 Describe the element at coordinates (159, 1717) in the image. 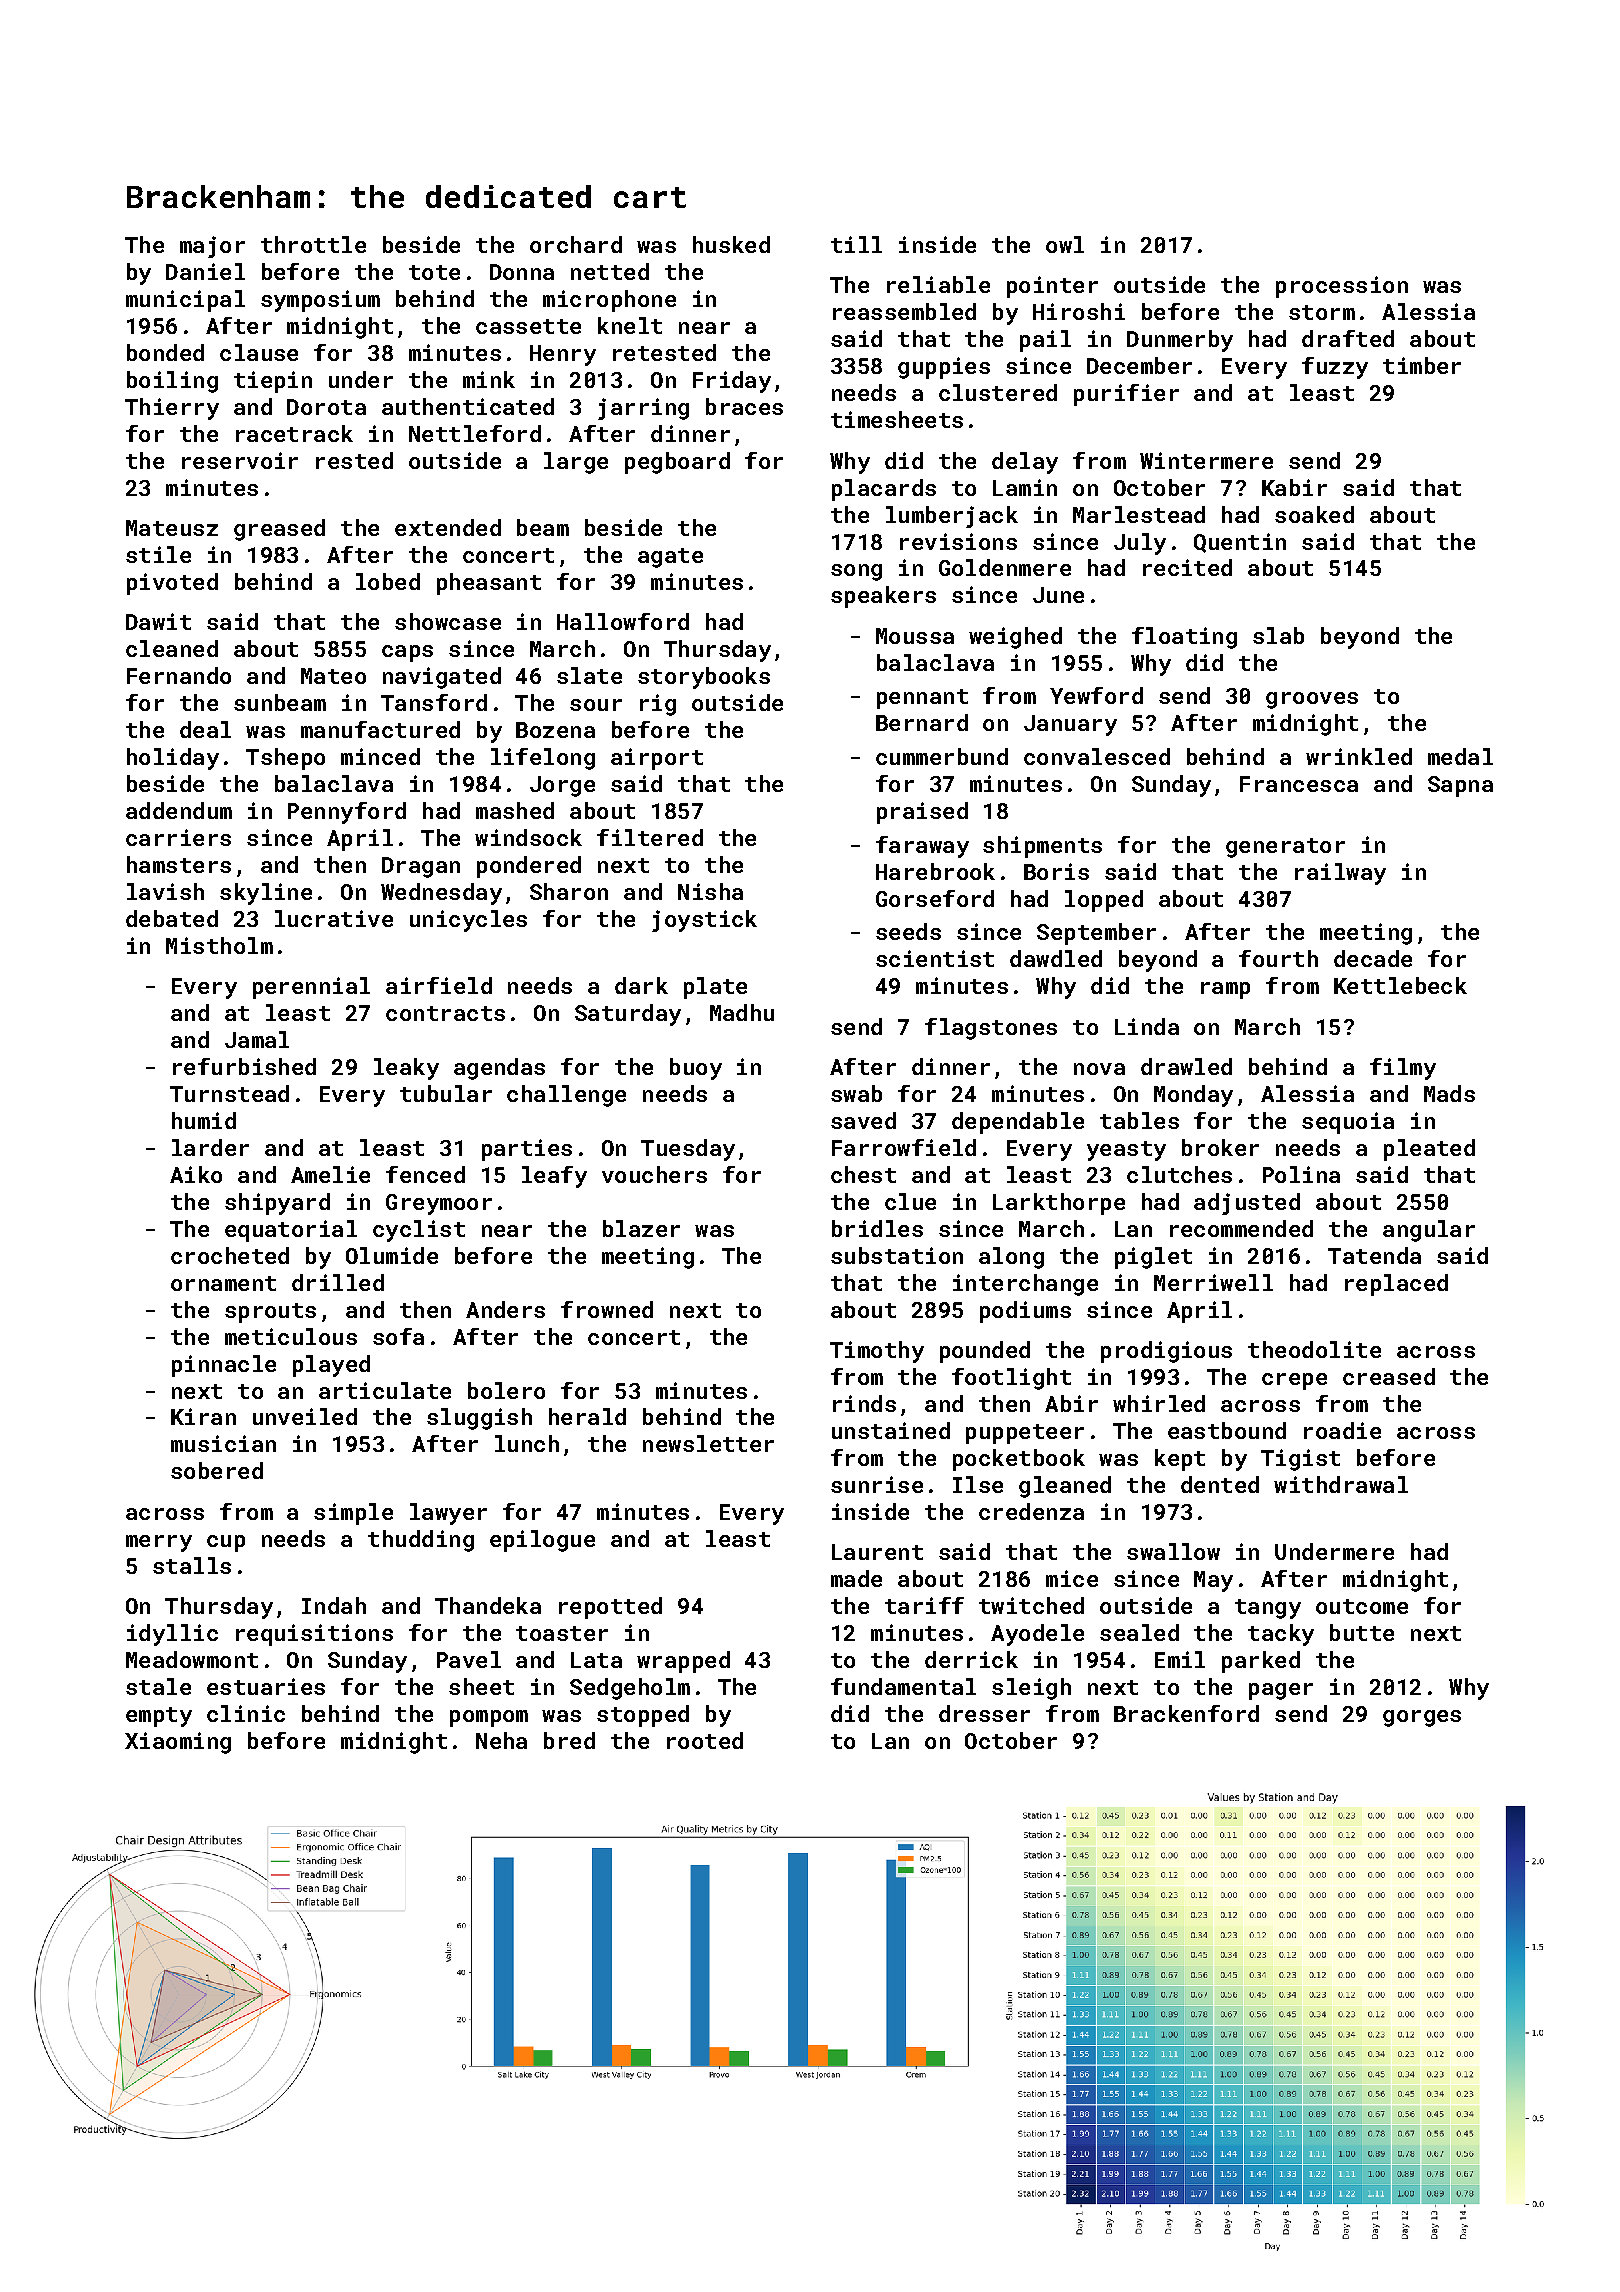

I see `empty` at that location.
